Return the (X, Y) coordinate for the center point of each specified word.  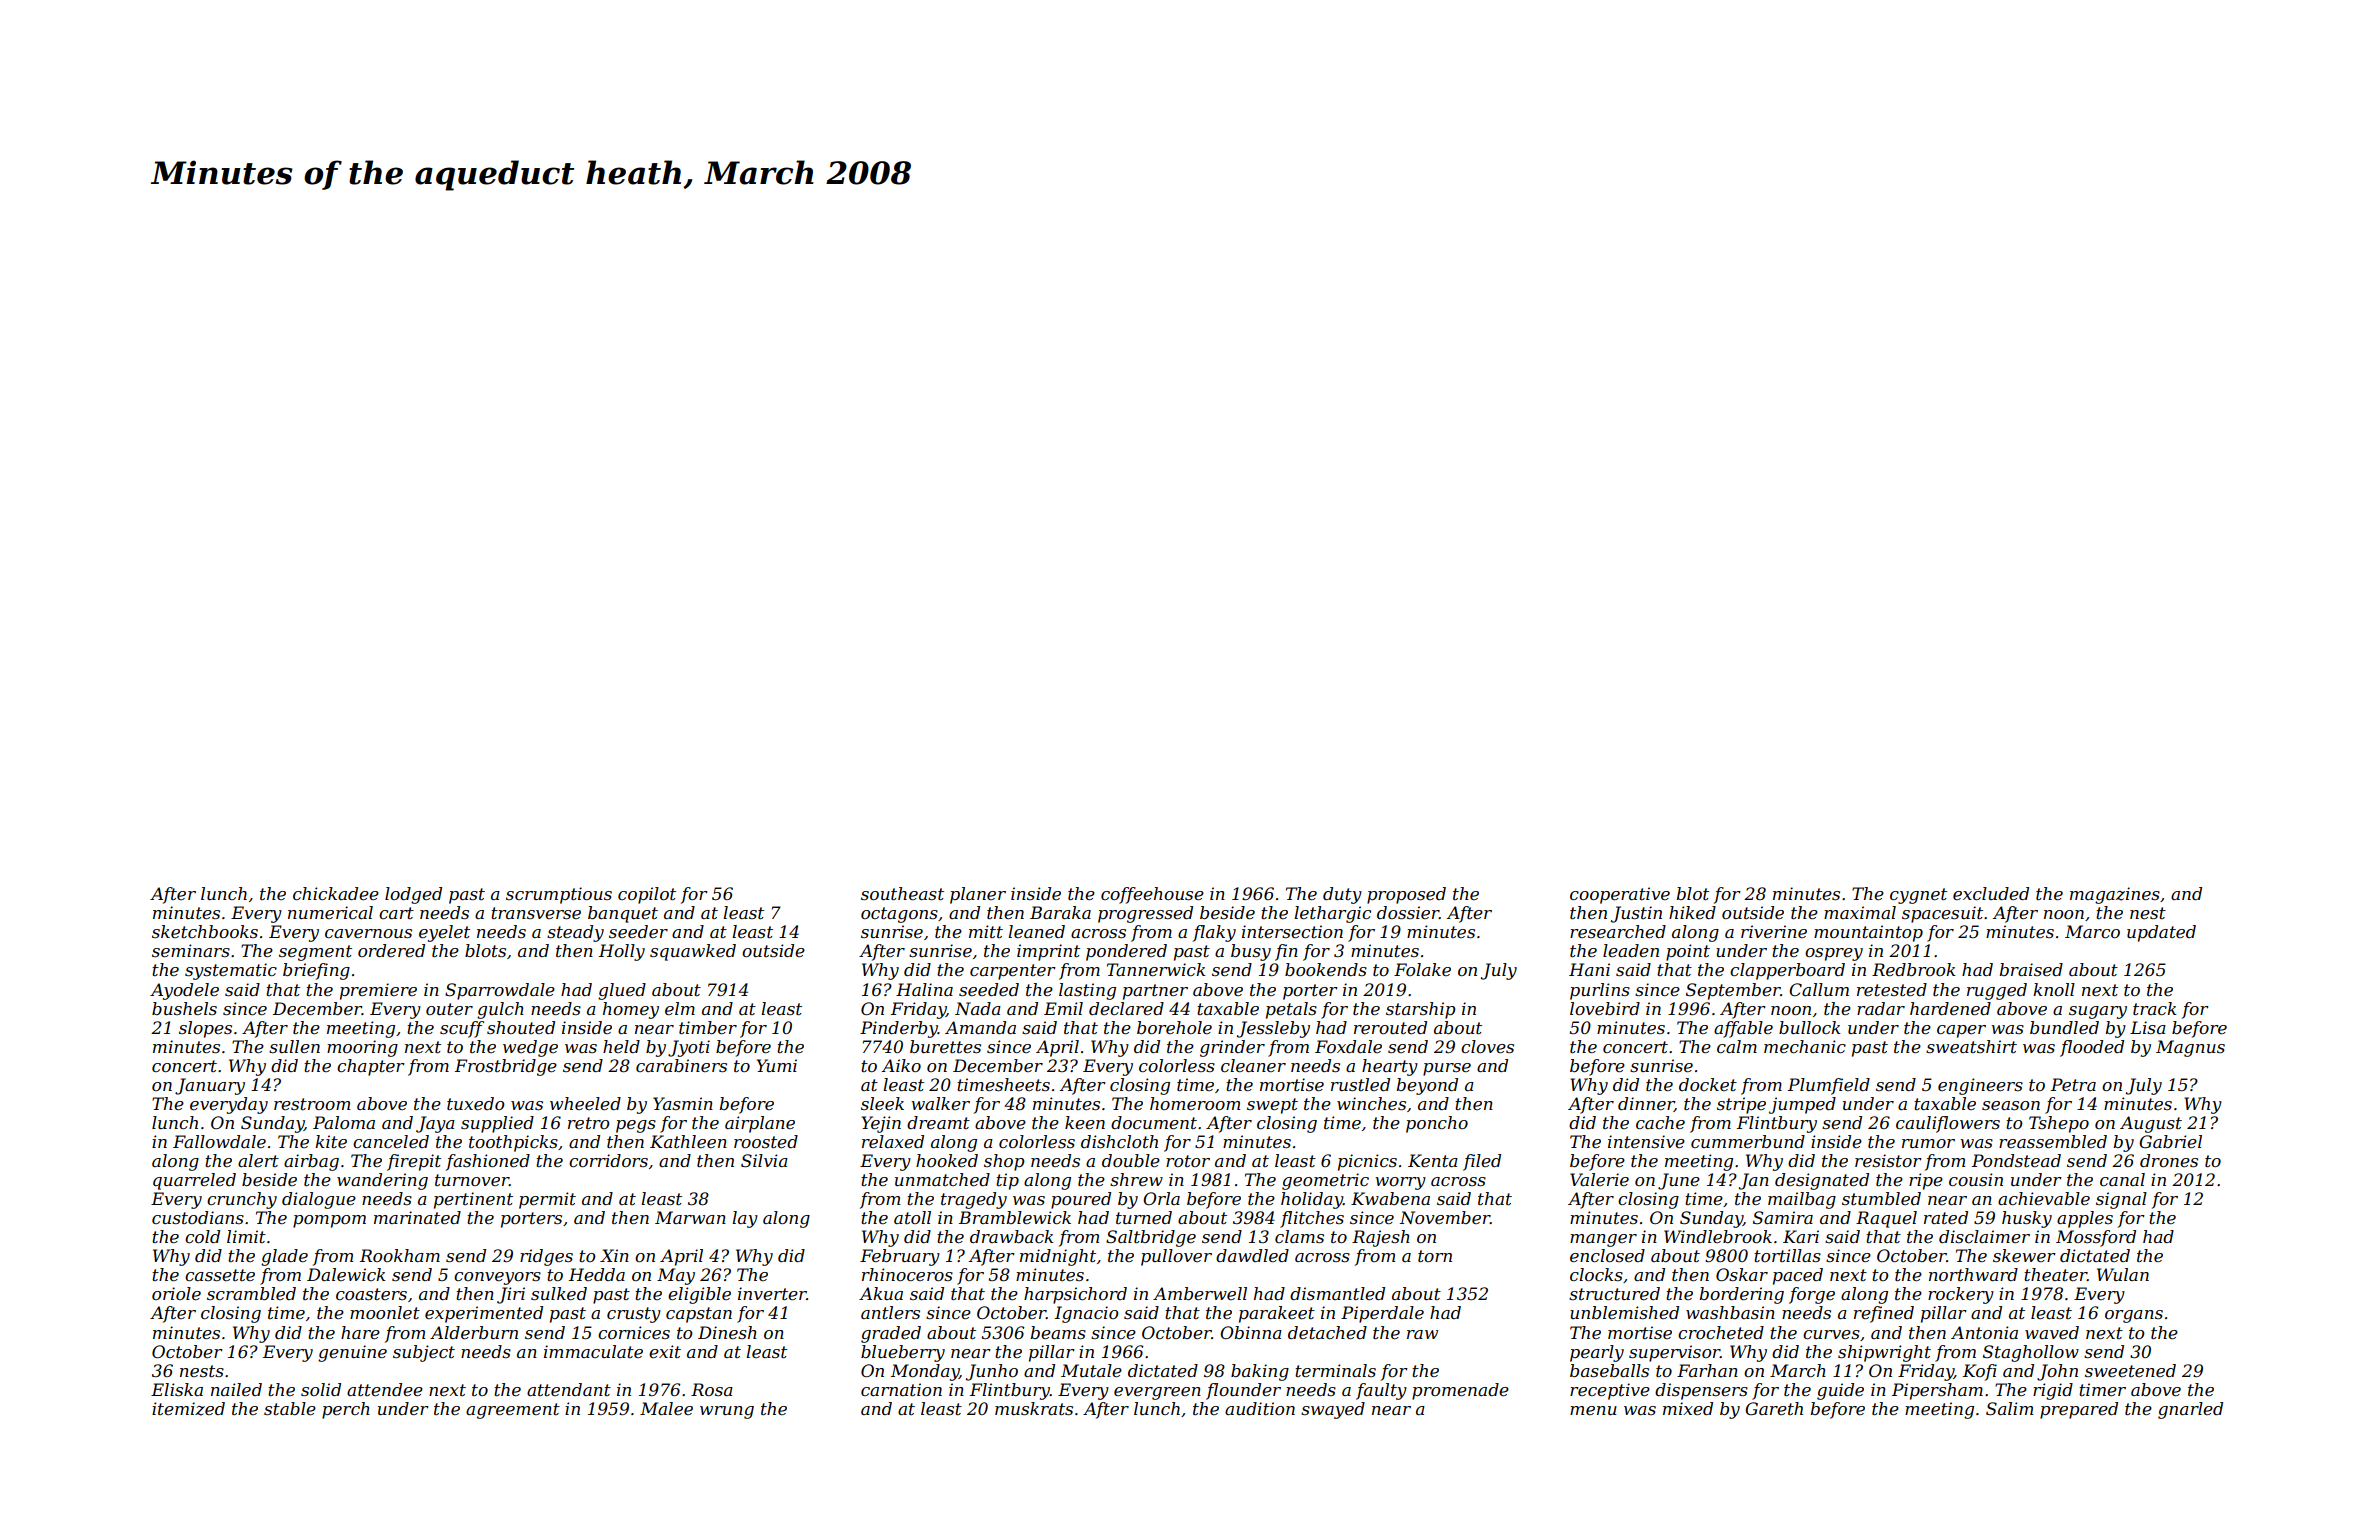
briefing (316, 971)
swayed (1333, 1410)
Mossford (2096, 1238)
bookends (1326, 969)
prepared (2079, 1410)
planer (978, 895)
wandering (382, 1181)
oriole (176, 1293)
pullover (1176, 1257)
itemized (188, 1409)
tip (1007, 1181)
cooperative (1620, 895)
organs (2134, 1316)
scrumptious (559, 895)
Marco (2092, 931)
